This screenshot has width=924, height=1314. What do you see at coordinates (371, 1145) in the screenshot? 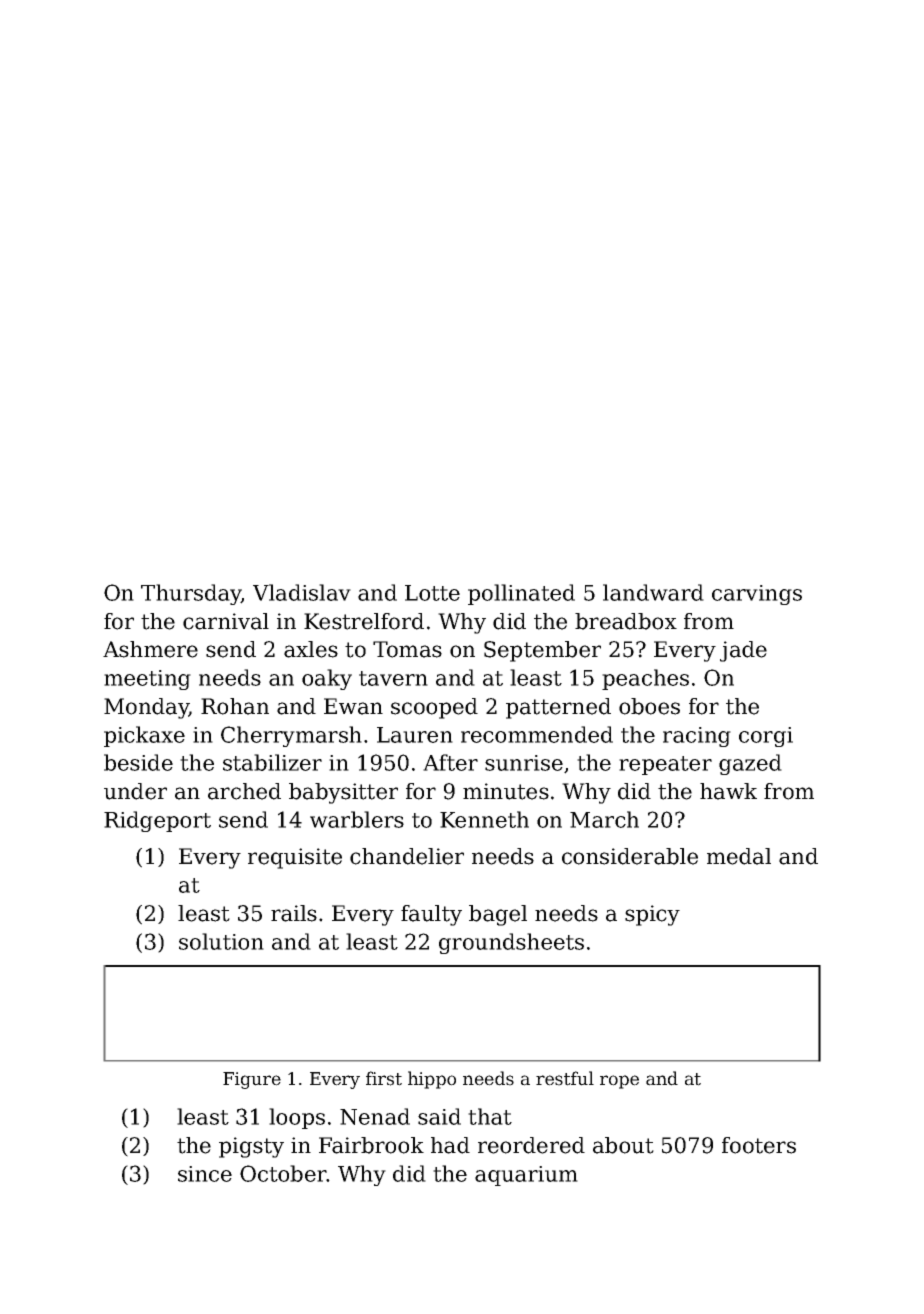
I see `Fairbrook` at bounding box center [371, 1145].
